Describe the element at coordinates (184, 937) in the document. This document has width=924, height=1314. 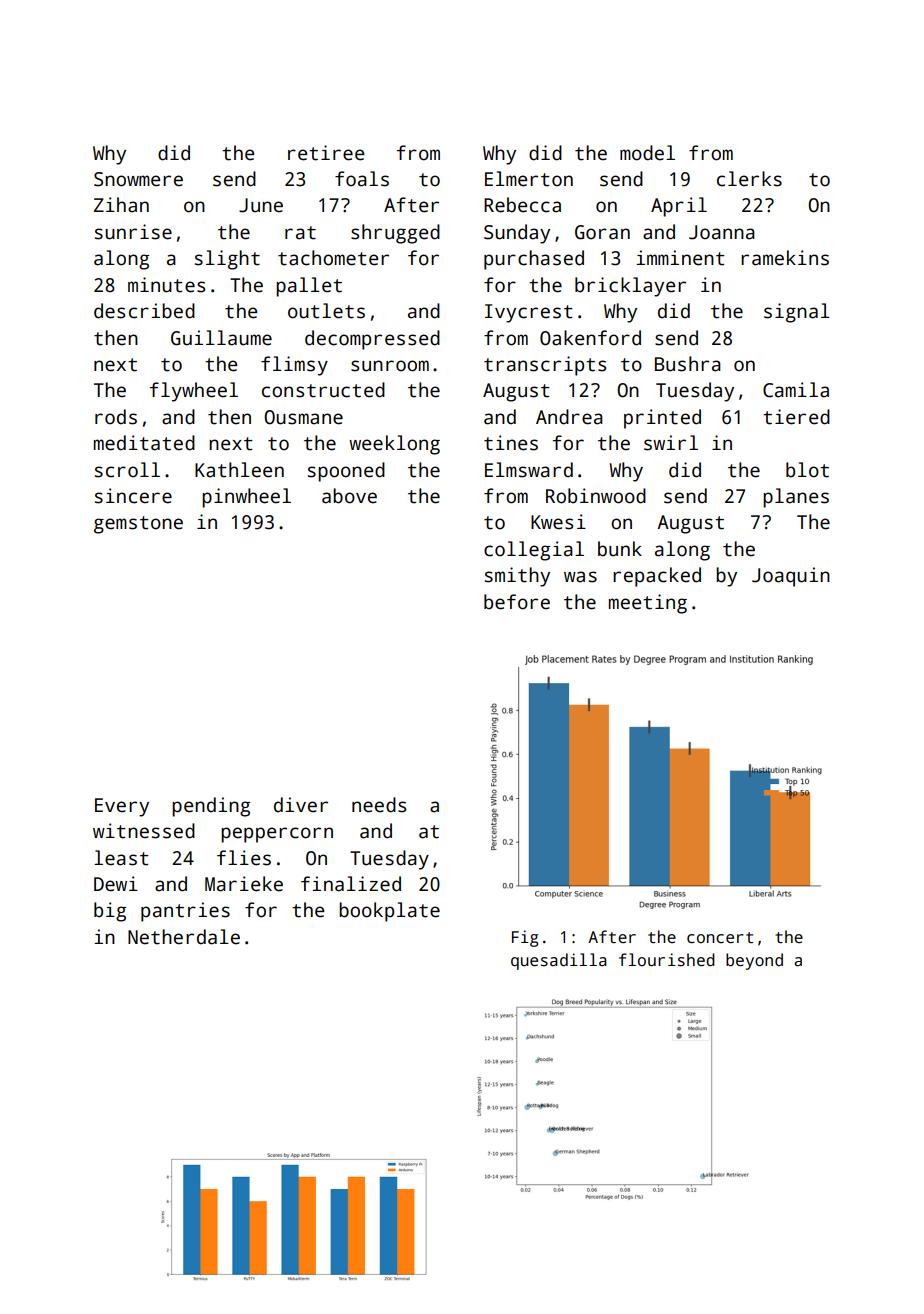
I see `Netherdale` at that location.
